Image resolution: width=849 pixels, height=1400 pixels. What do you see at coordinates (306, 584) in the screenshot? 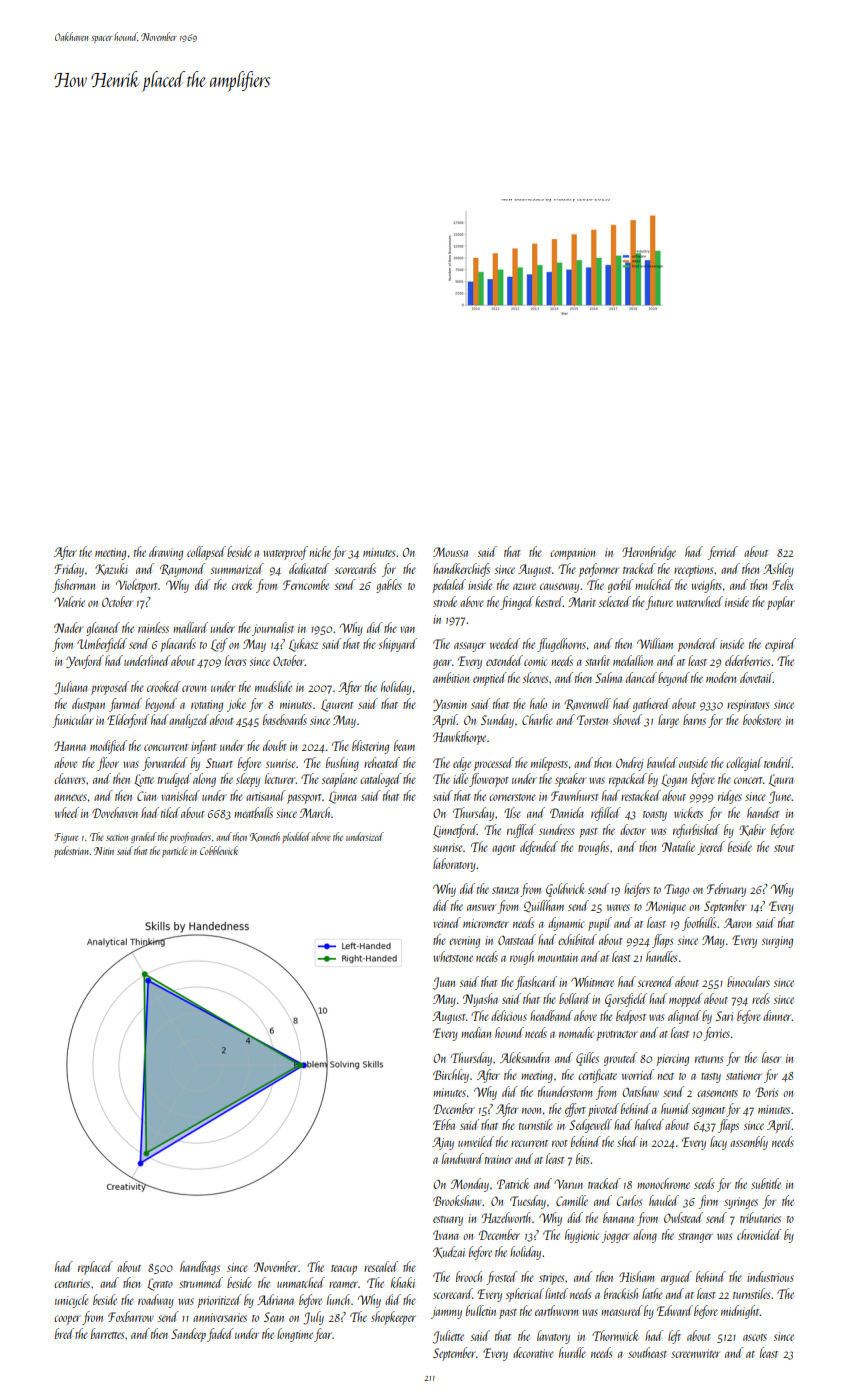
I see `Ferncombe` at bounding box center [306, 584].
